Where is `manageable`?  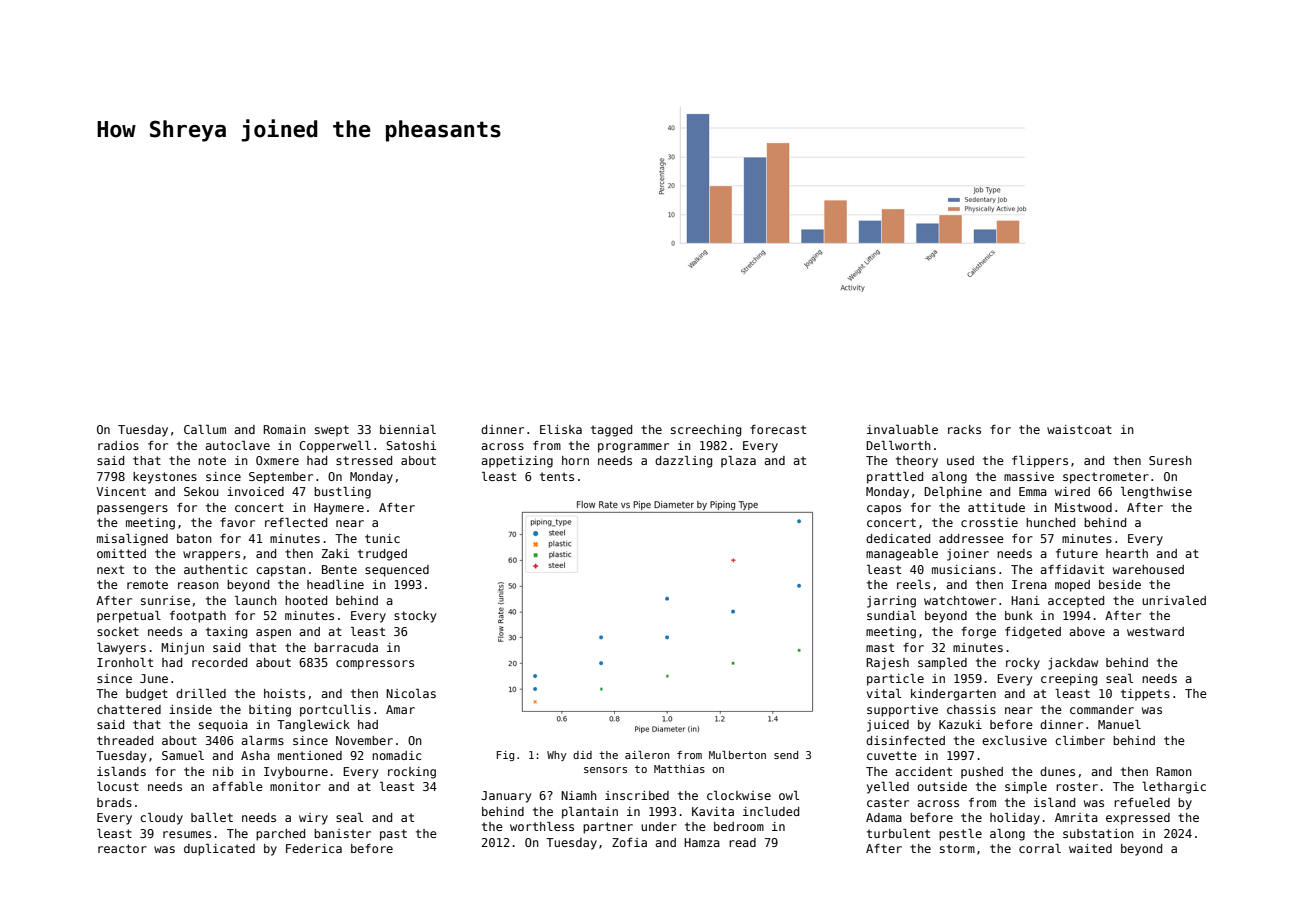 manageable is located at coordinates (902, 555).
